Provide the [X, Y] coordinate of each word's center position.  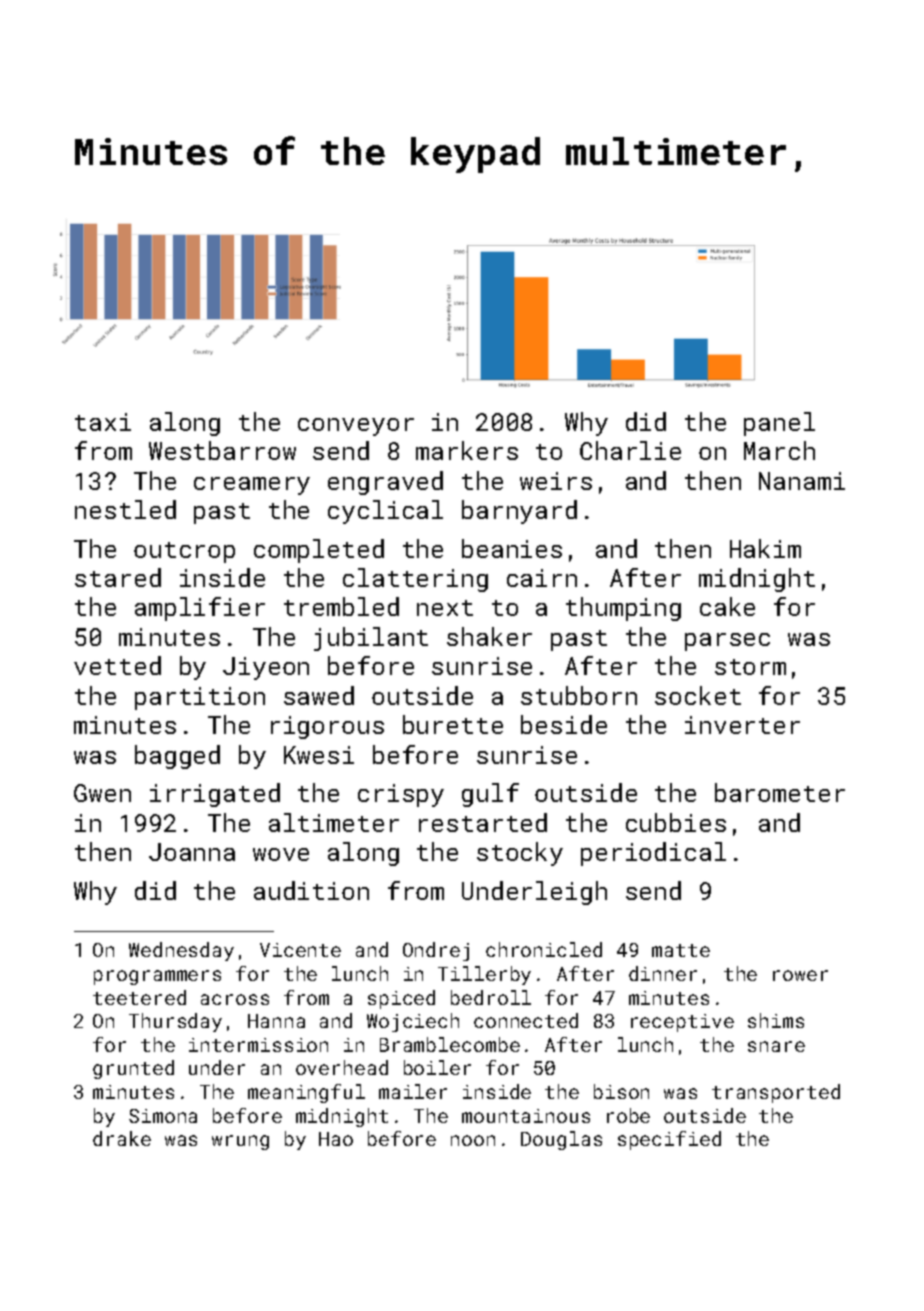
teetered [139, 997]
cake [727, 606]
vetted [117, 665]
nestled [125, 509]
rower [800, 975]
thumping [623, 609]
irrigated [215, 795]
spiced [401, 999]
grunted [133, 1069]
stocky [520, 854]
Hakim [765, 548]
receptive [682, 1023]
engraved [385, 483]
